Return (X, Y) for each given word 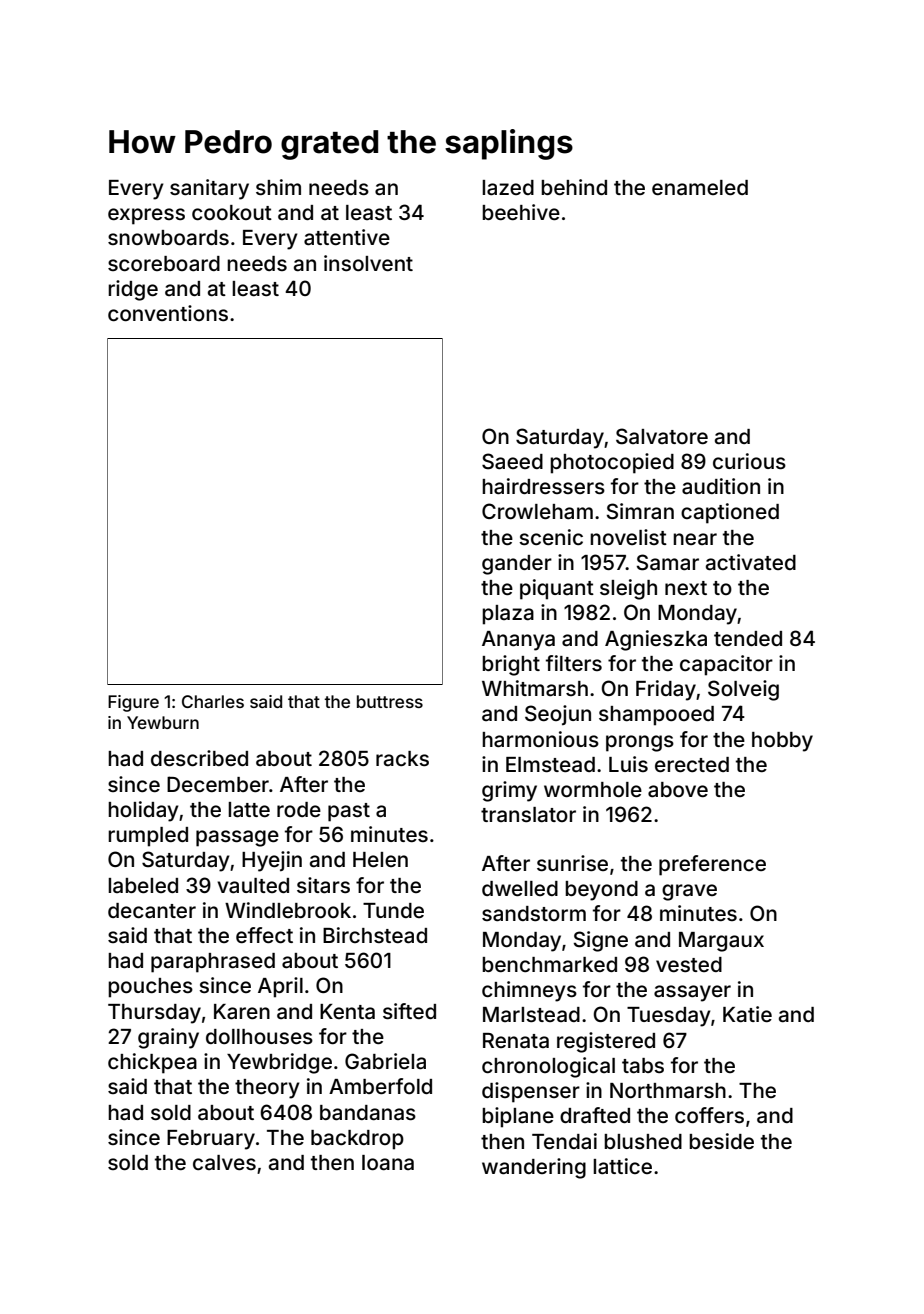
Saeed (512, 461)
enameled (700, 187)
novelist (628, 537)
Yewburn (163, 722)
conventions (168, 313)
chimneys (529, 991)
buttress (390, 701)
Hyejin (272, 861)
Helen (380, 859)
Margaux (721, 942)
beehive (521, 212)
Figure (133, 703)
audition (721, 486)
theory (267, 1089)
